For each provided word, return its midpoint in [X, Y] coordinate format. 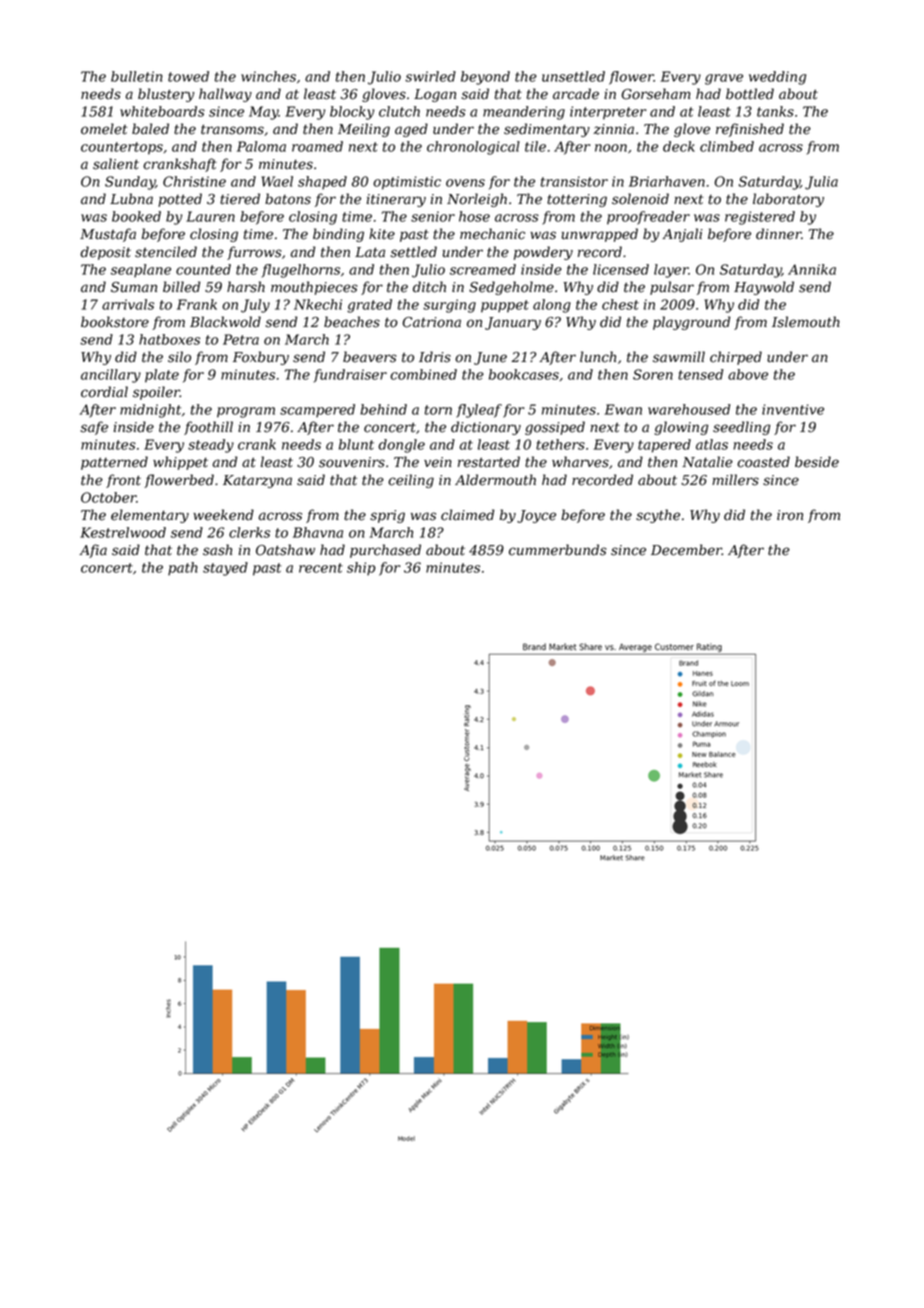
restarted [489, 462]
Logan [435, 95]
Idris [435, 357]
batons [288, 199]
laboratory [788, 200]
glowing [681, 428]
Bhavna [318, 532]
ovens [465, 183]
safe [94, 428]
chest [620, 304]
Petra [241, 339]
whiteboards [162, 111]
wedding [777, 78]
